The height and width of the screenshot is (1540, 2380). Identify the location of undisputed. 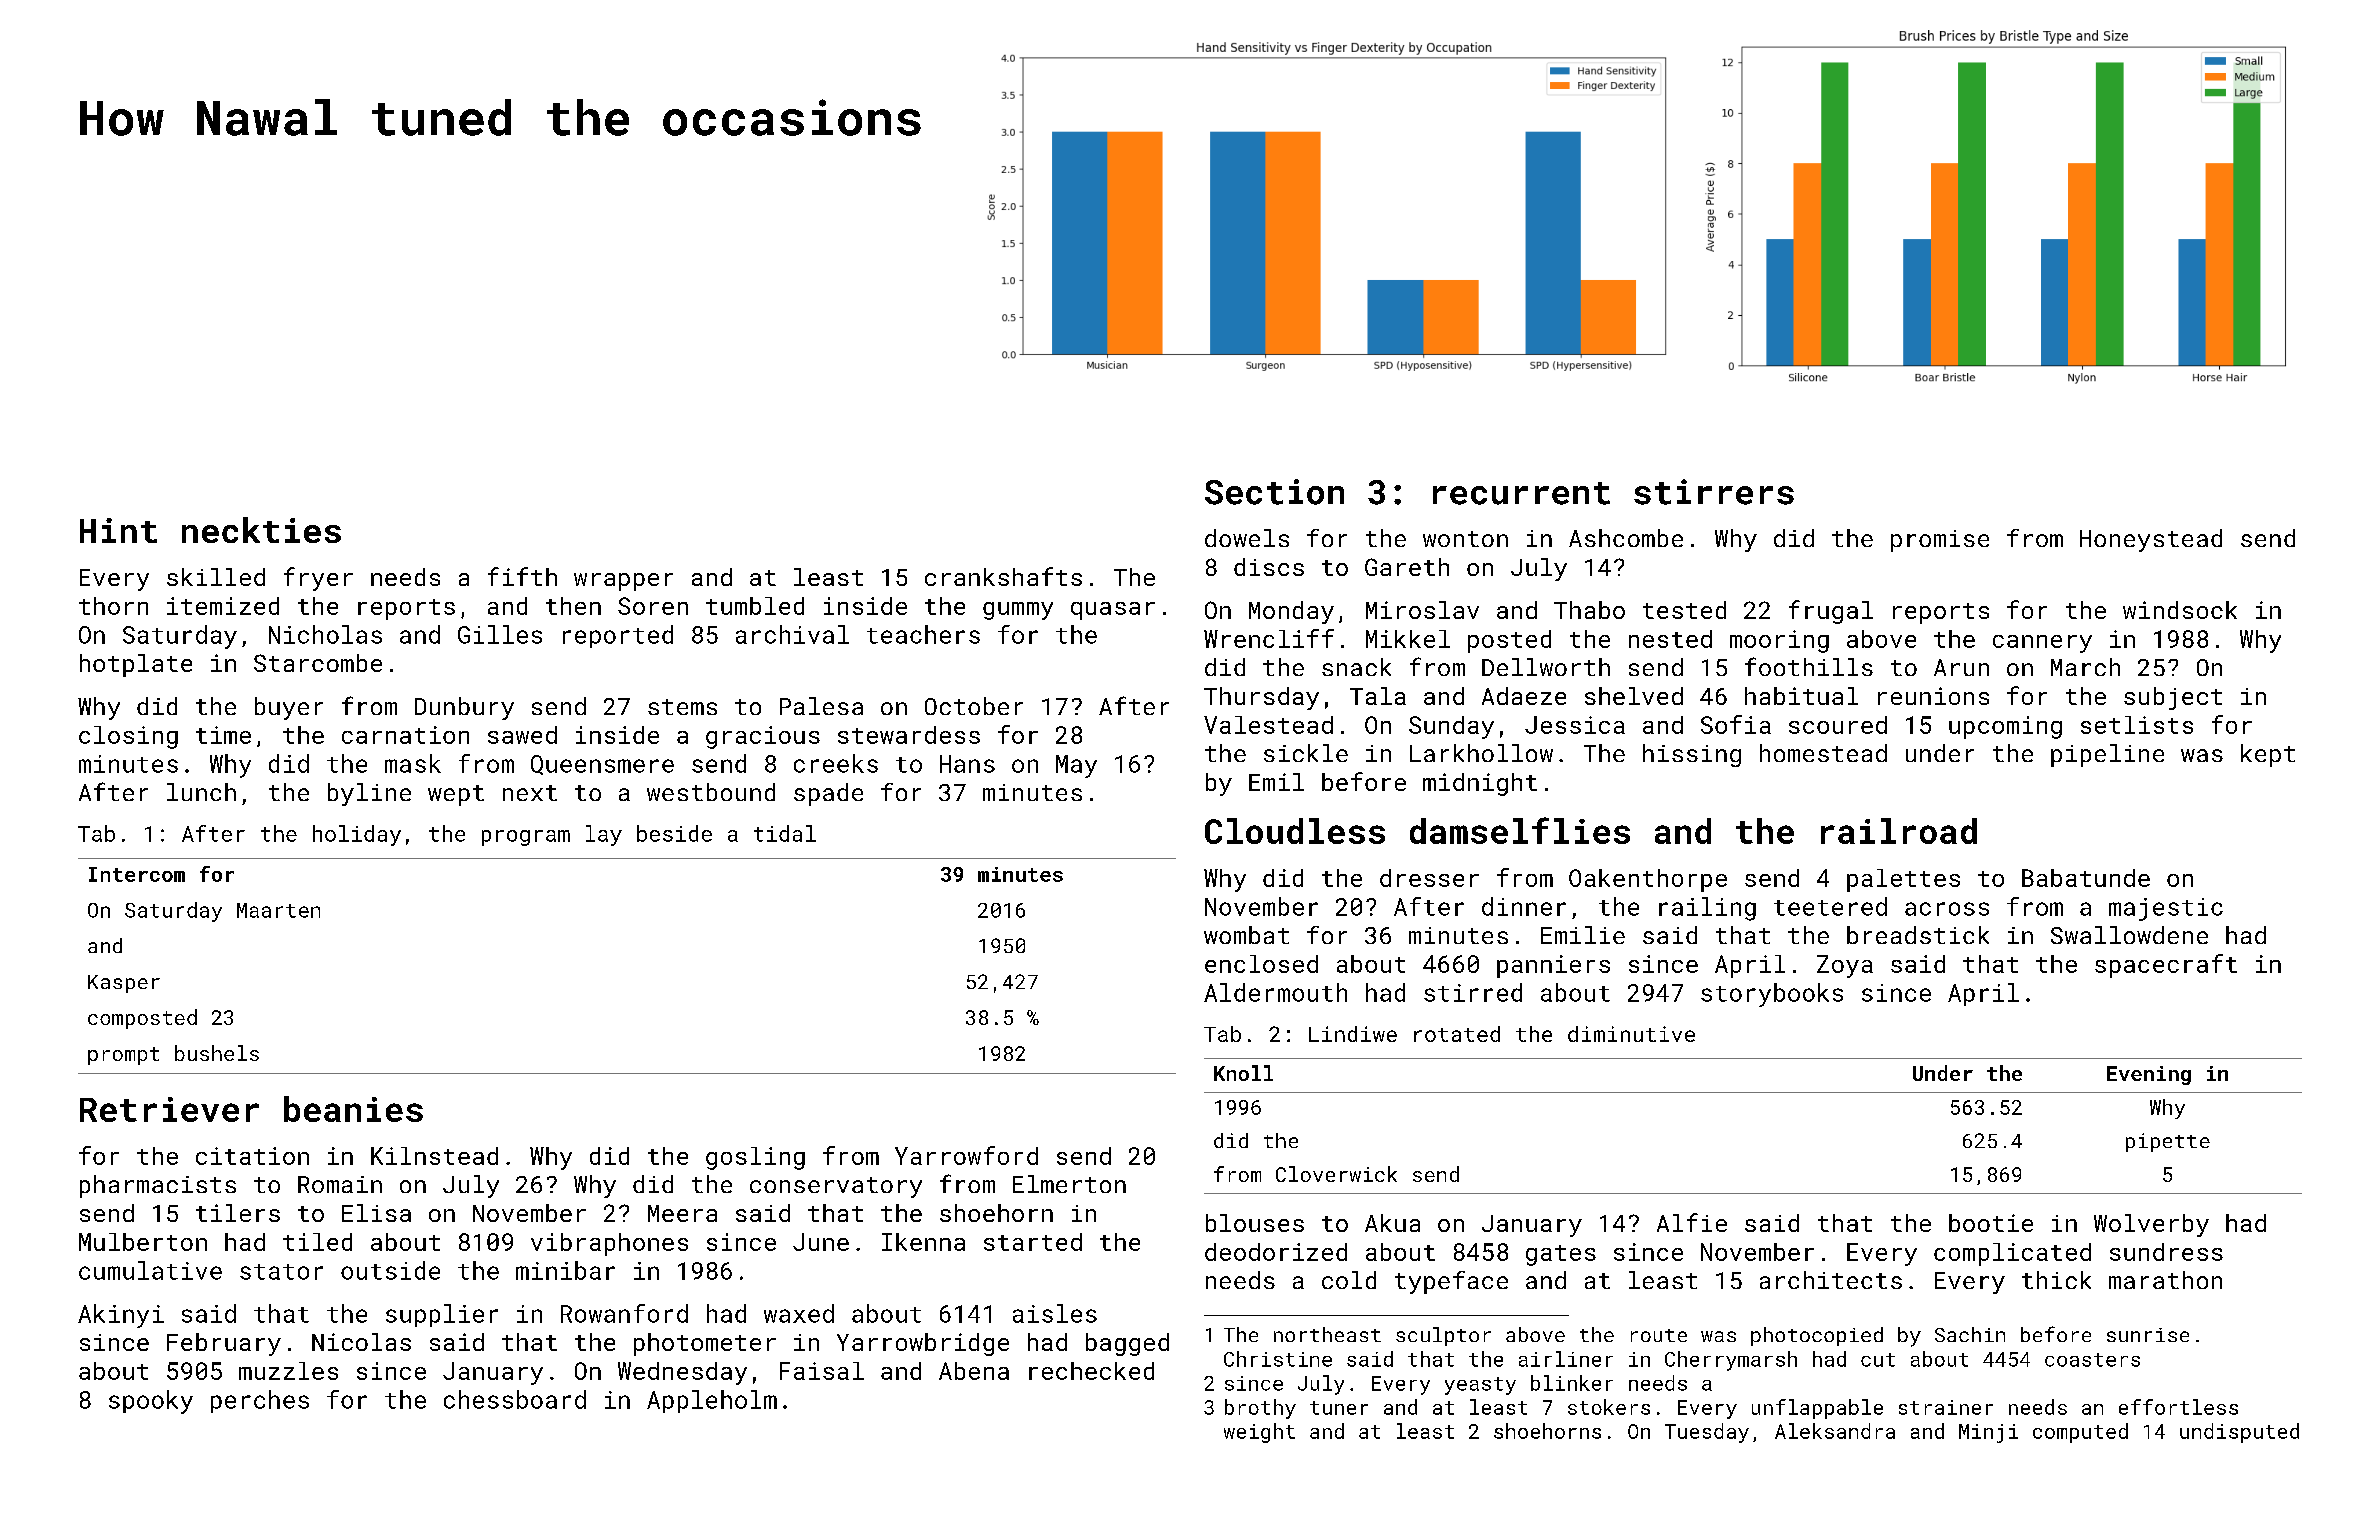
(2239, 1433).
